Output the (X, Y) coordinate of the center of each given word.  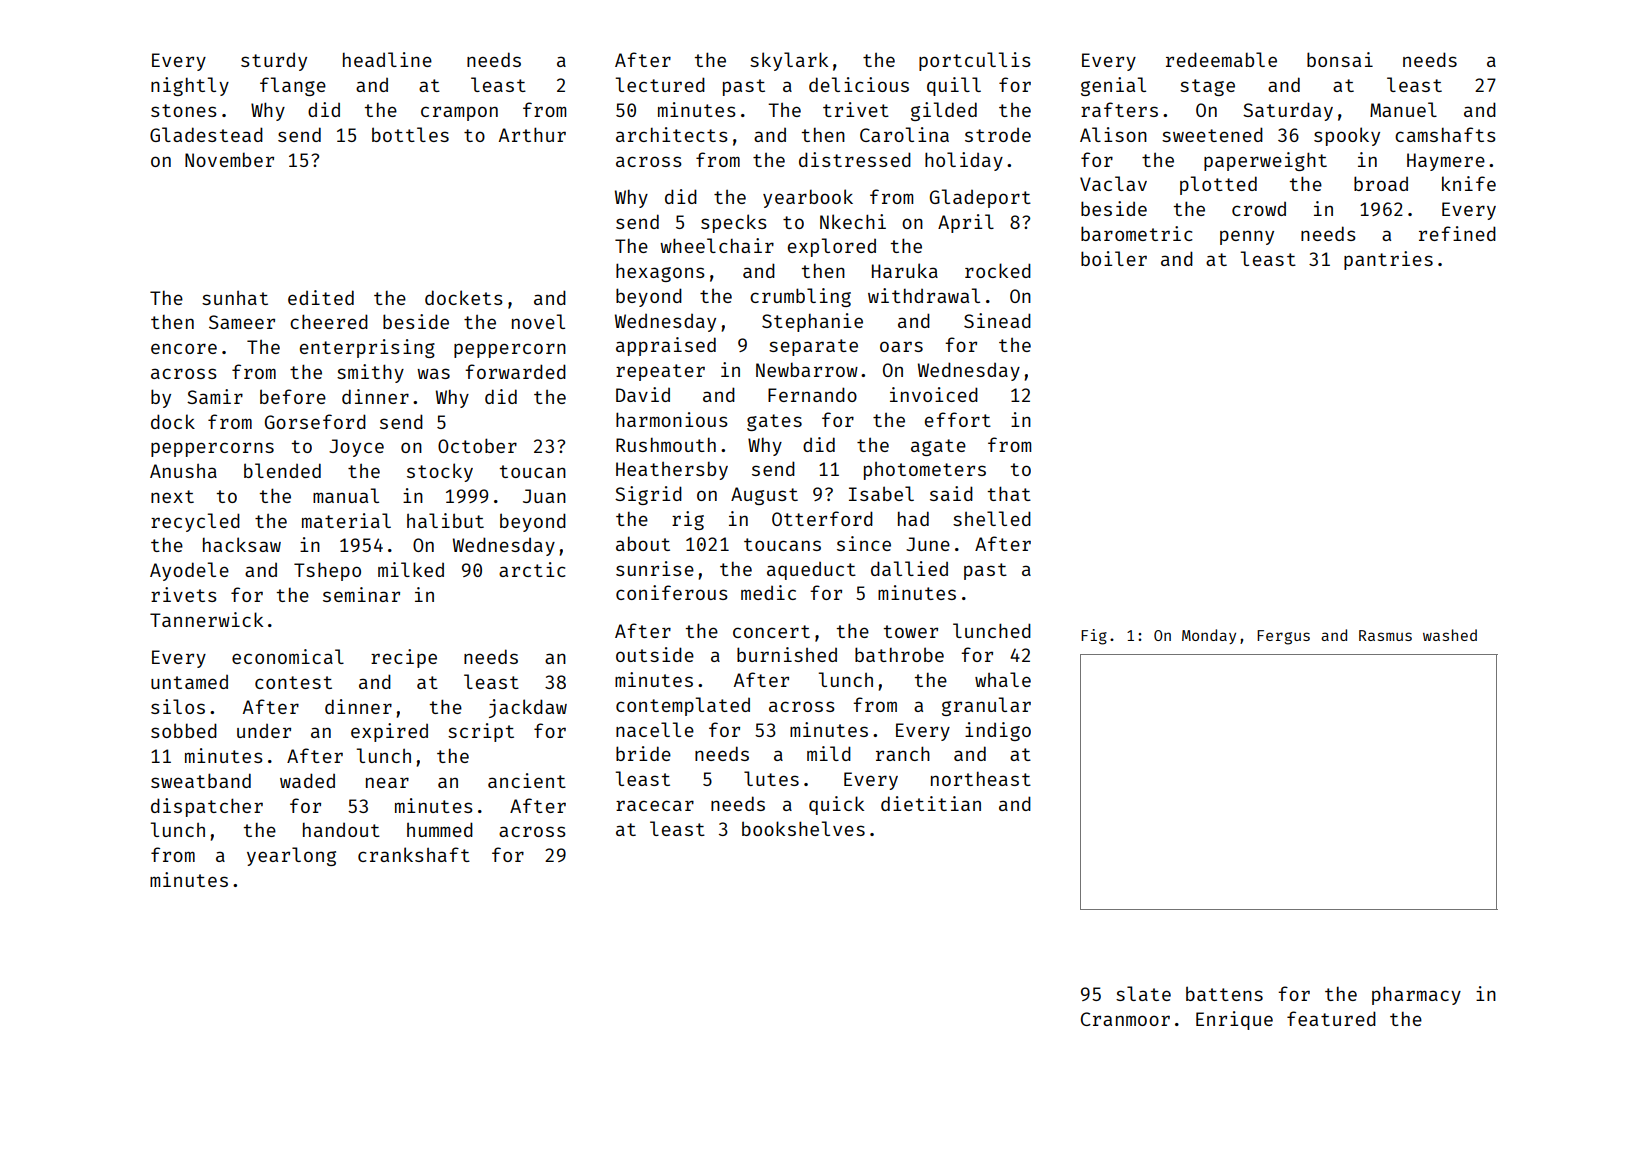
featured (1331, 1018)
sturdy (274, 61)
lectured (660, 84)
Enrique (1234, 1020)
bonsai (1340, 59)
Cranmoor (1125, 1019)
